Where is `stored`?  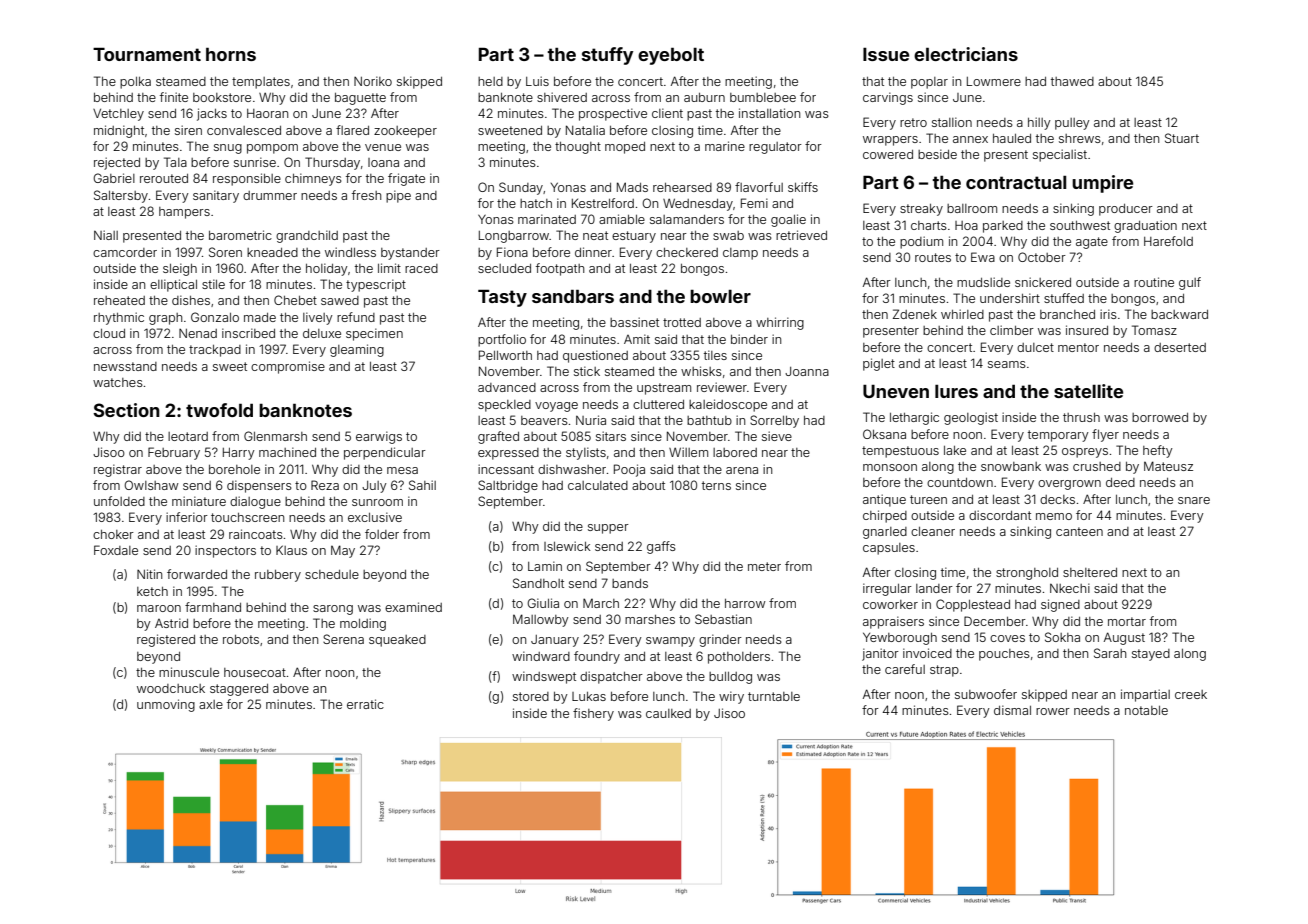
stored is located at coordinates (531, 696).
